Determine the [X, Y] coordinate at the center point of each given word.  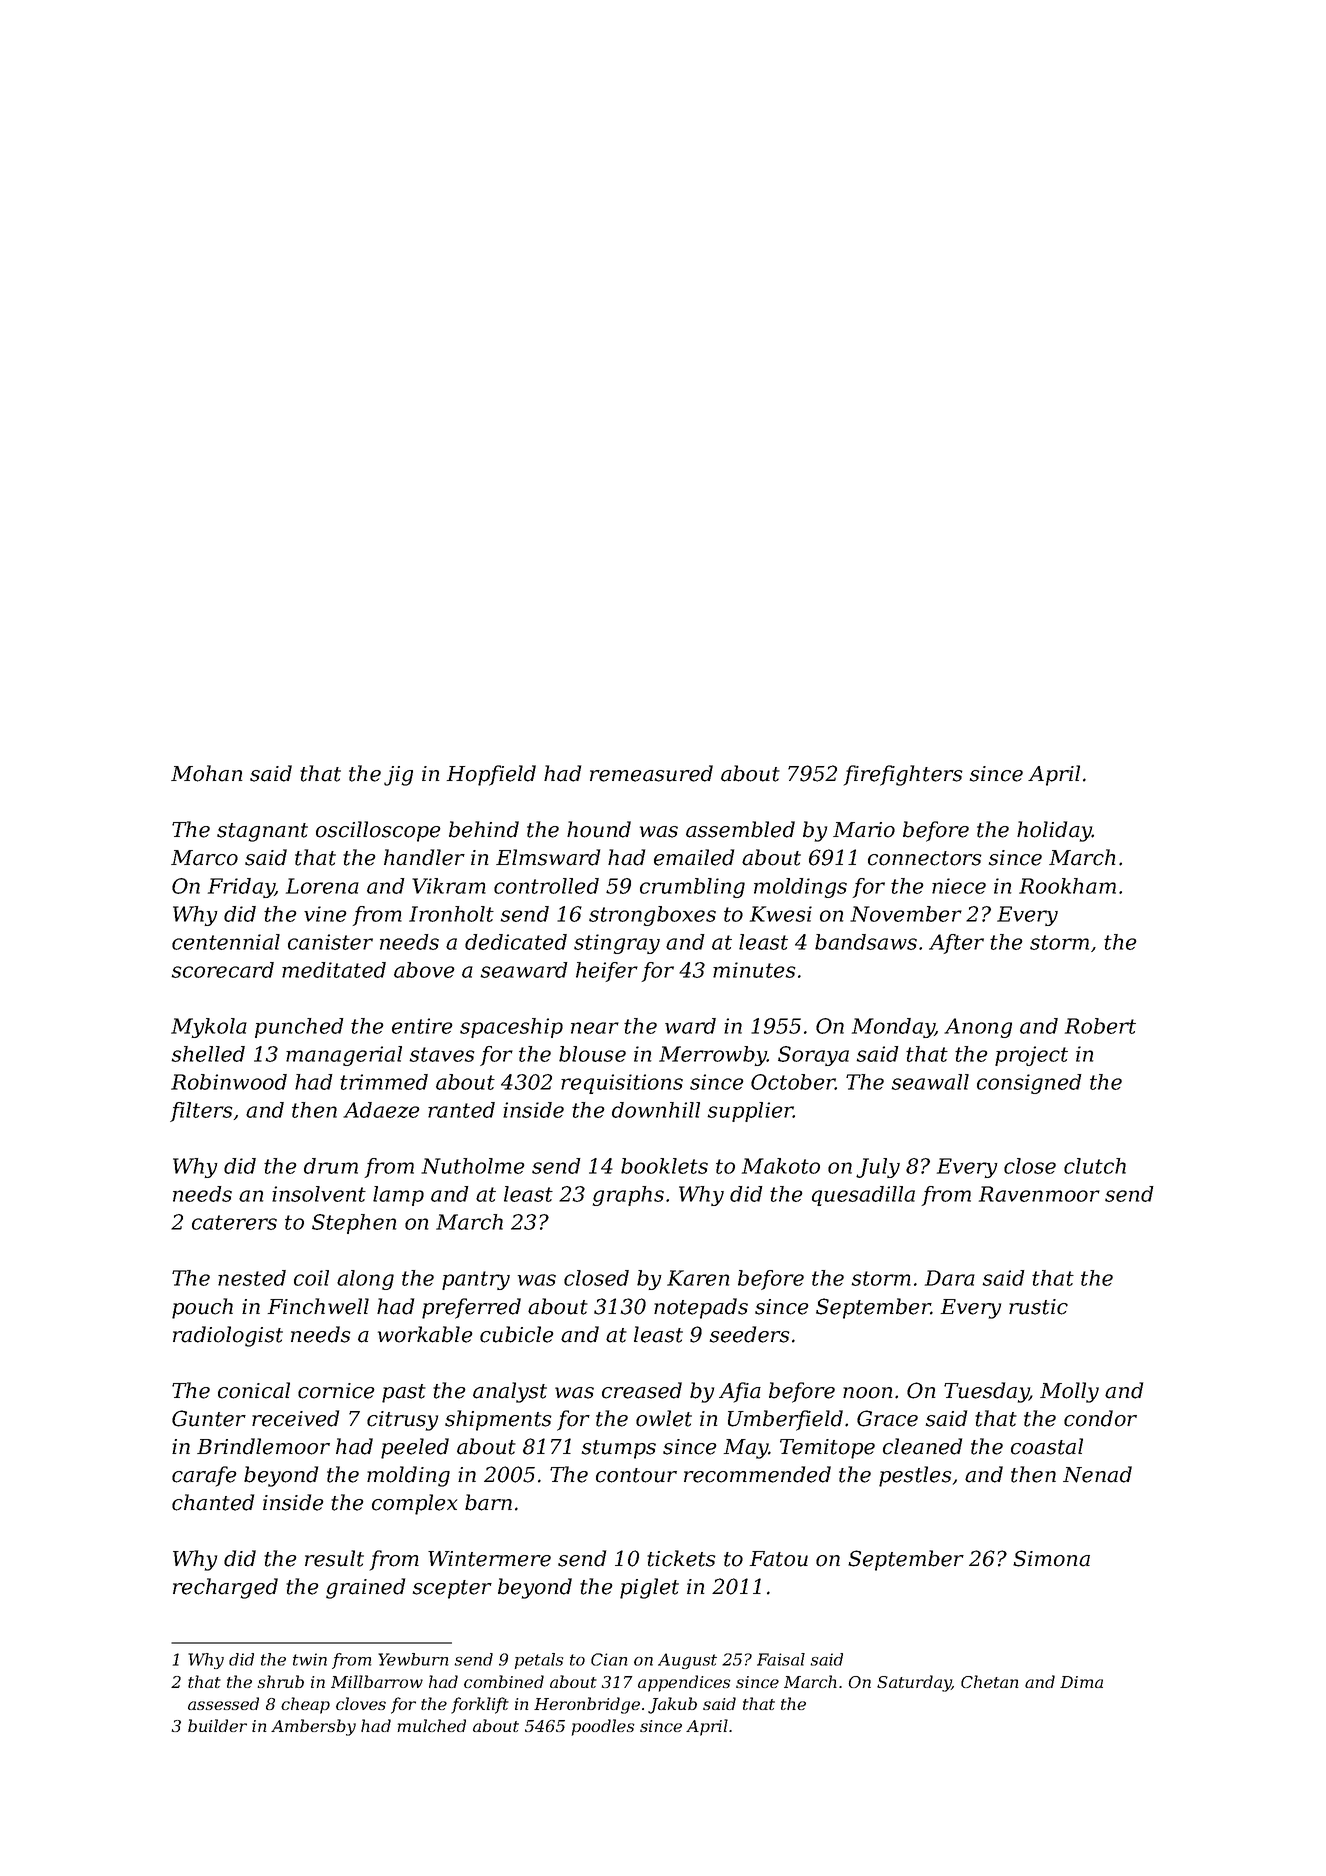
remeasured [651, 773]
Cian [609, 1659]
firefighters [903, 775]
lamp [398, 1196]
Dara [950, 1278]
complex [414, 1504]
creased [642, 1390]
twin [310, 1659]
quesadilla [863, 1196]
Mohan [207, 773]
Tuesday [986, 1392]
